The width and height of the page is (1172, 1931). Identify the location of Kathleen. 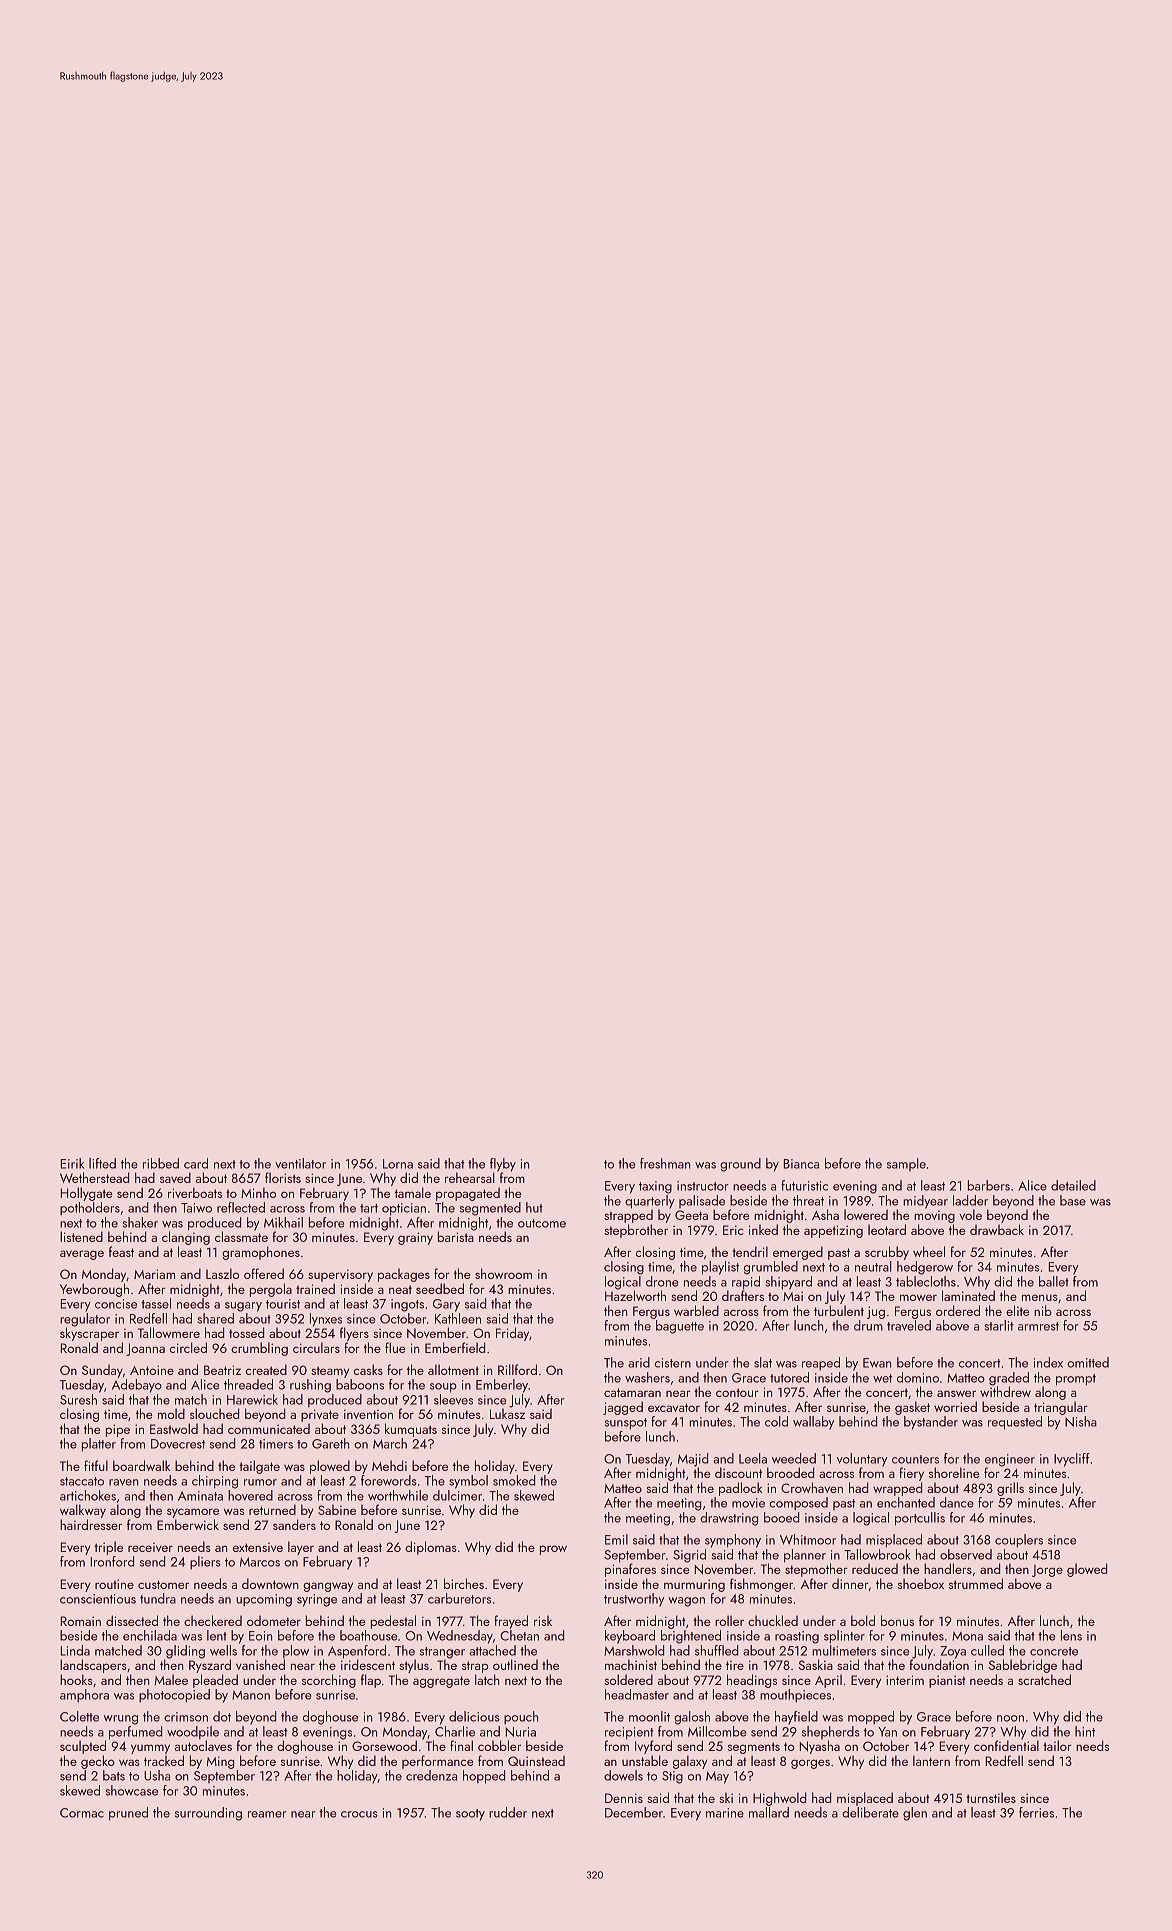
(458, 1318).
